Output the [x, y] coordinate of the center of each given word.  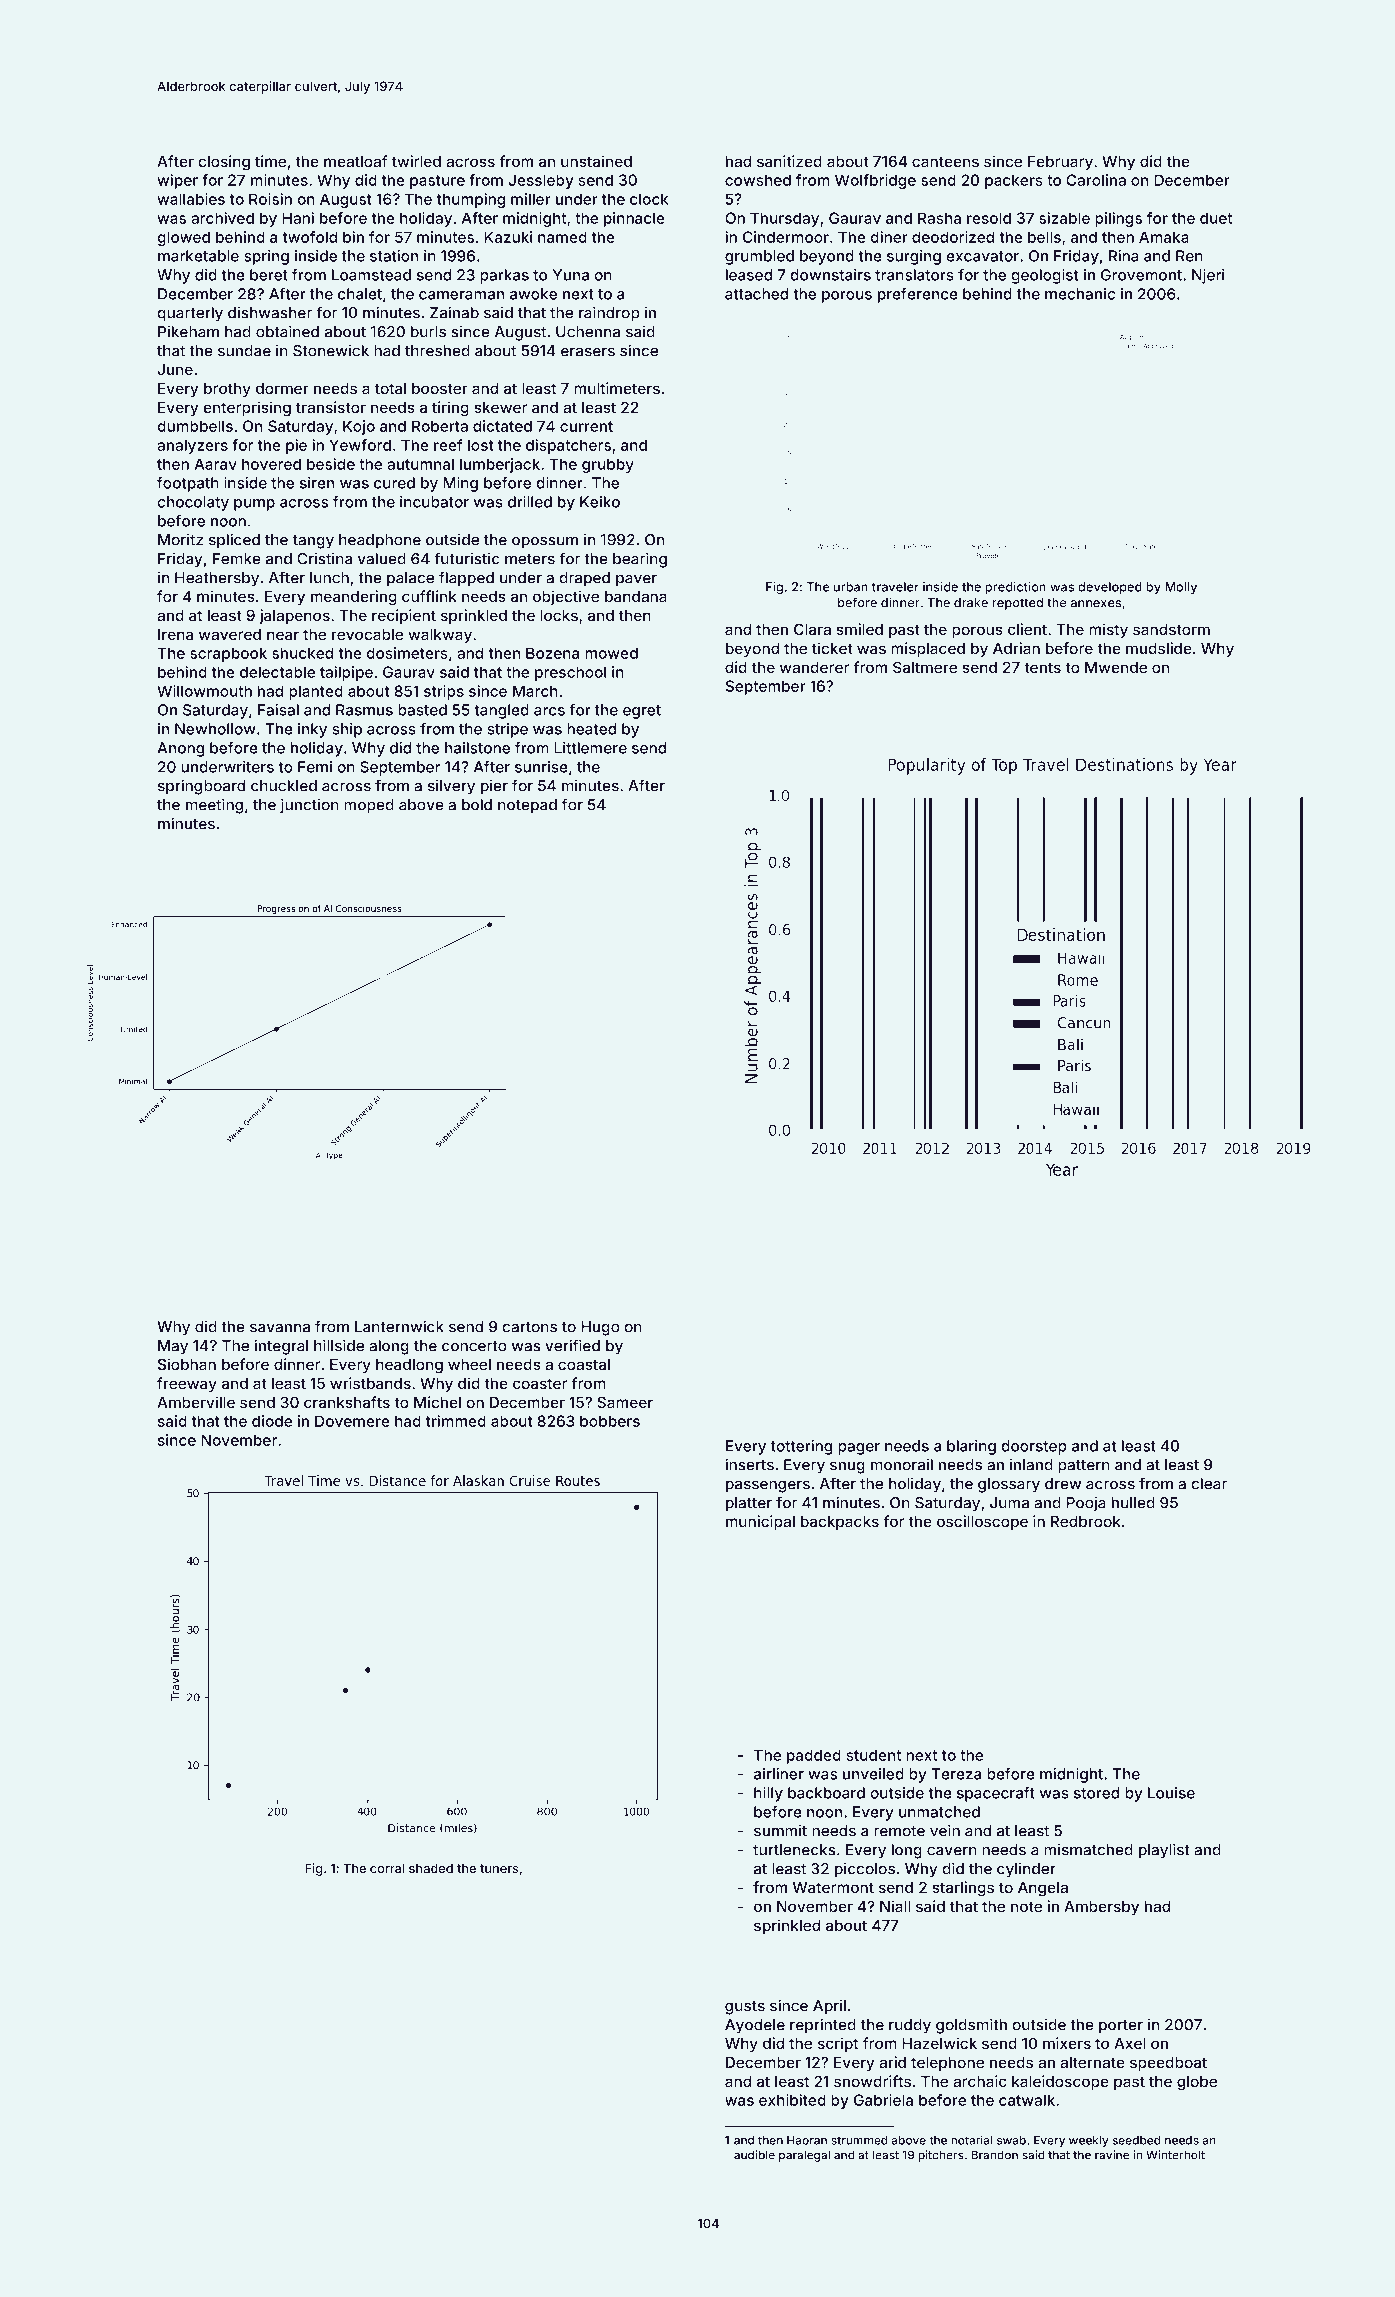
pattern [1084, 1467]
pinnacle [634, 219]
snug [847, 1468]
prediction [1015, 588]
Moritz [180, 539]
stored [1096, 1793]
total [390, 388]
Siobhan [187, 1364]
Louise [1171, 1793]
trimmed [456, 1421]
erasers [588, 352]
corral [387, 1868]
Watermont [833, 1887]
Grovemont [1141, 275]
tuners [499, 1868]
